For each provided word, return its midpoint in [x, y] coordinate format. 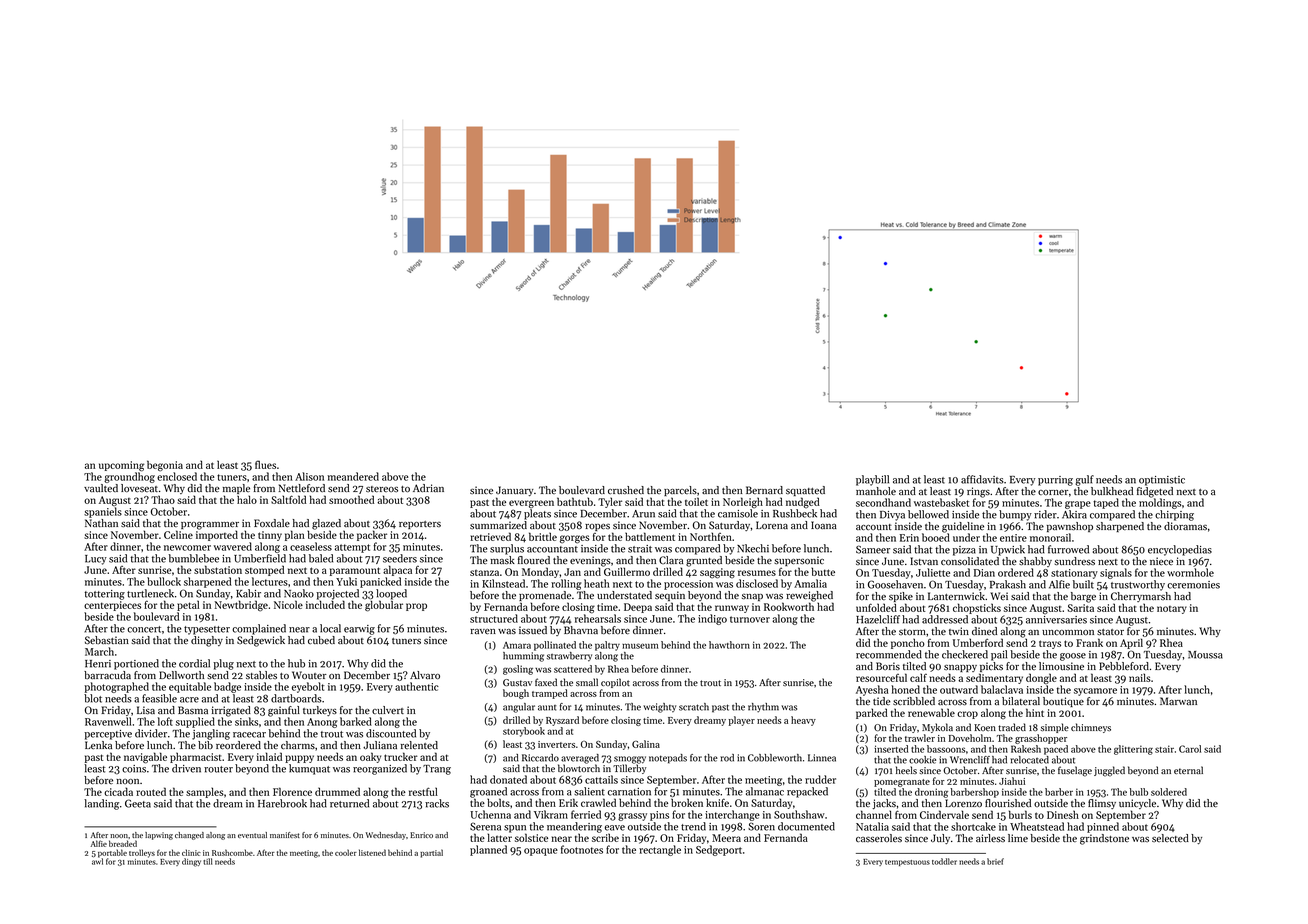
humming [523, 657]
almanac [765, 791]
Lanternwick [956, 596]
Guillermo [627, 571]
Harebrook [282, 803]
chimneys [1091, 728]
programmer [210, 526]
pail [999, 655]
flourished [1008, 803]
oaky [370, 757]
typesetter [207, 630]
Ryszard [562, 721]
